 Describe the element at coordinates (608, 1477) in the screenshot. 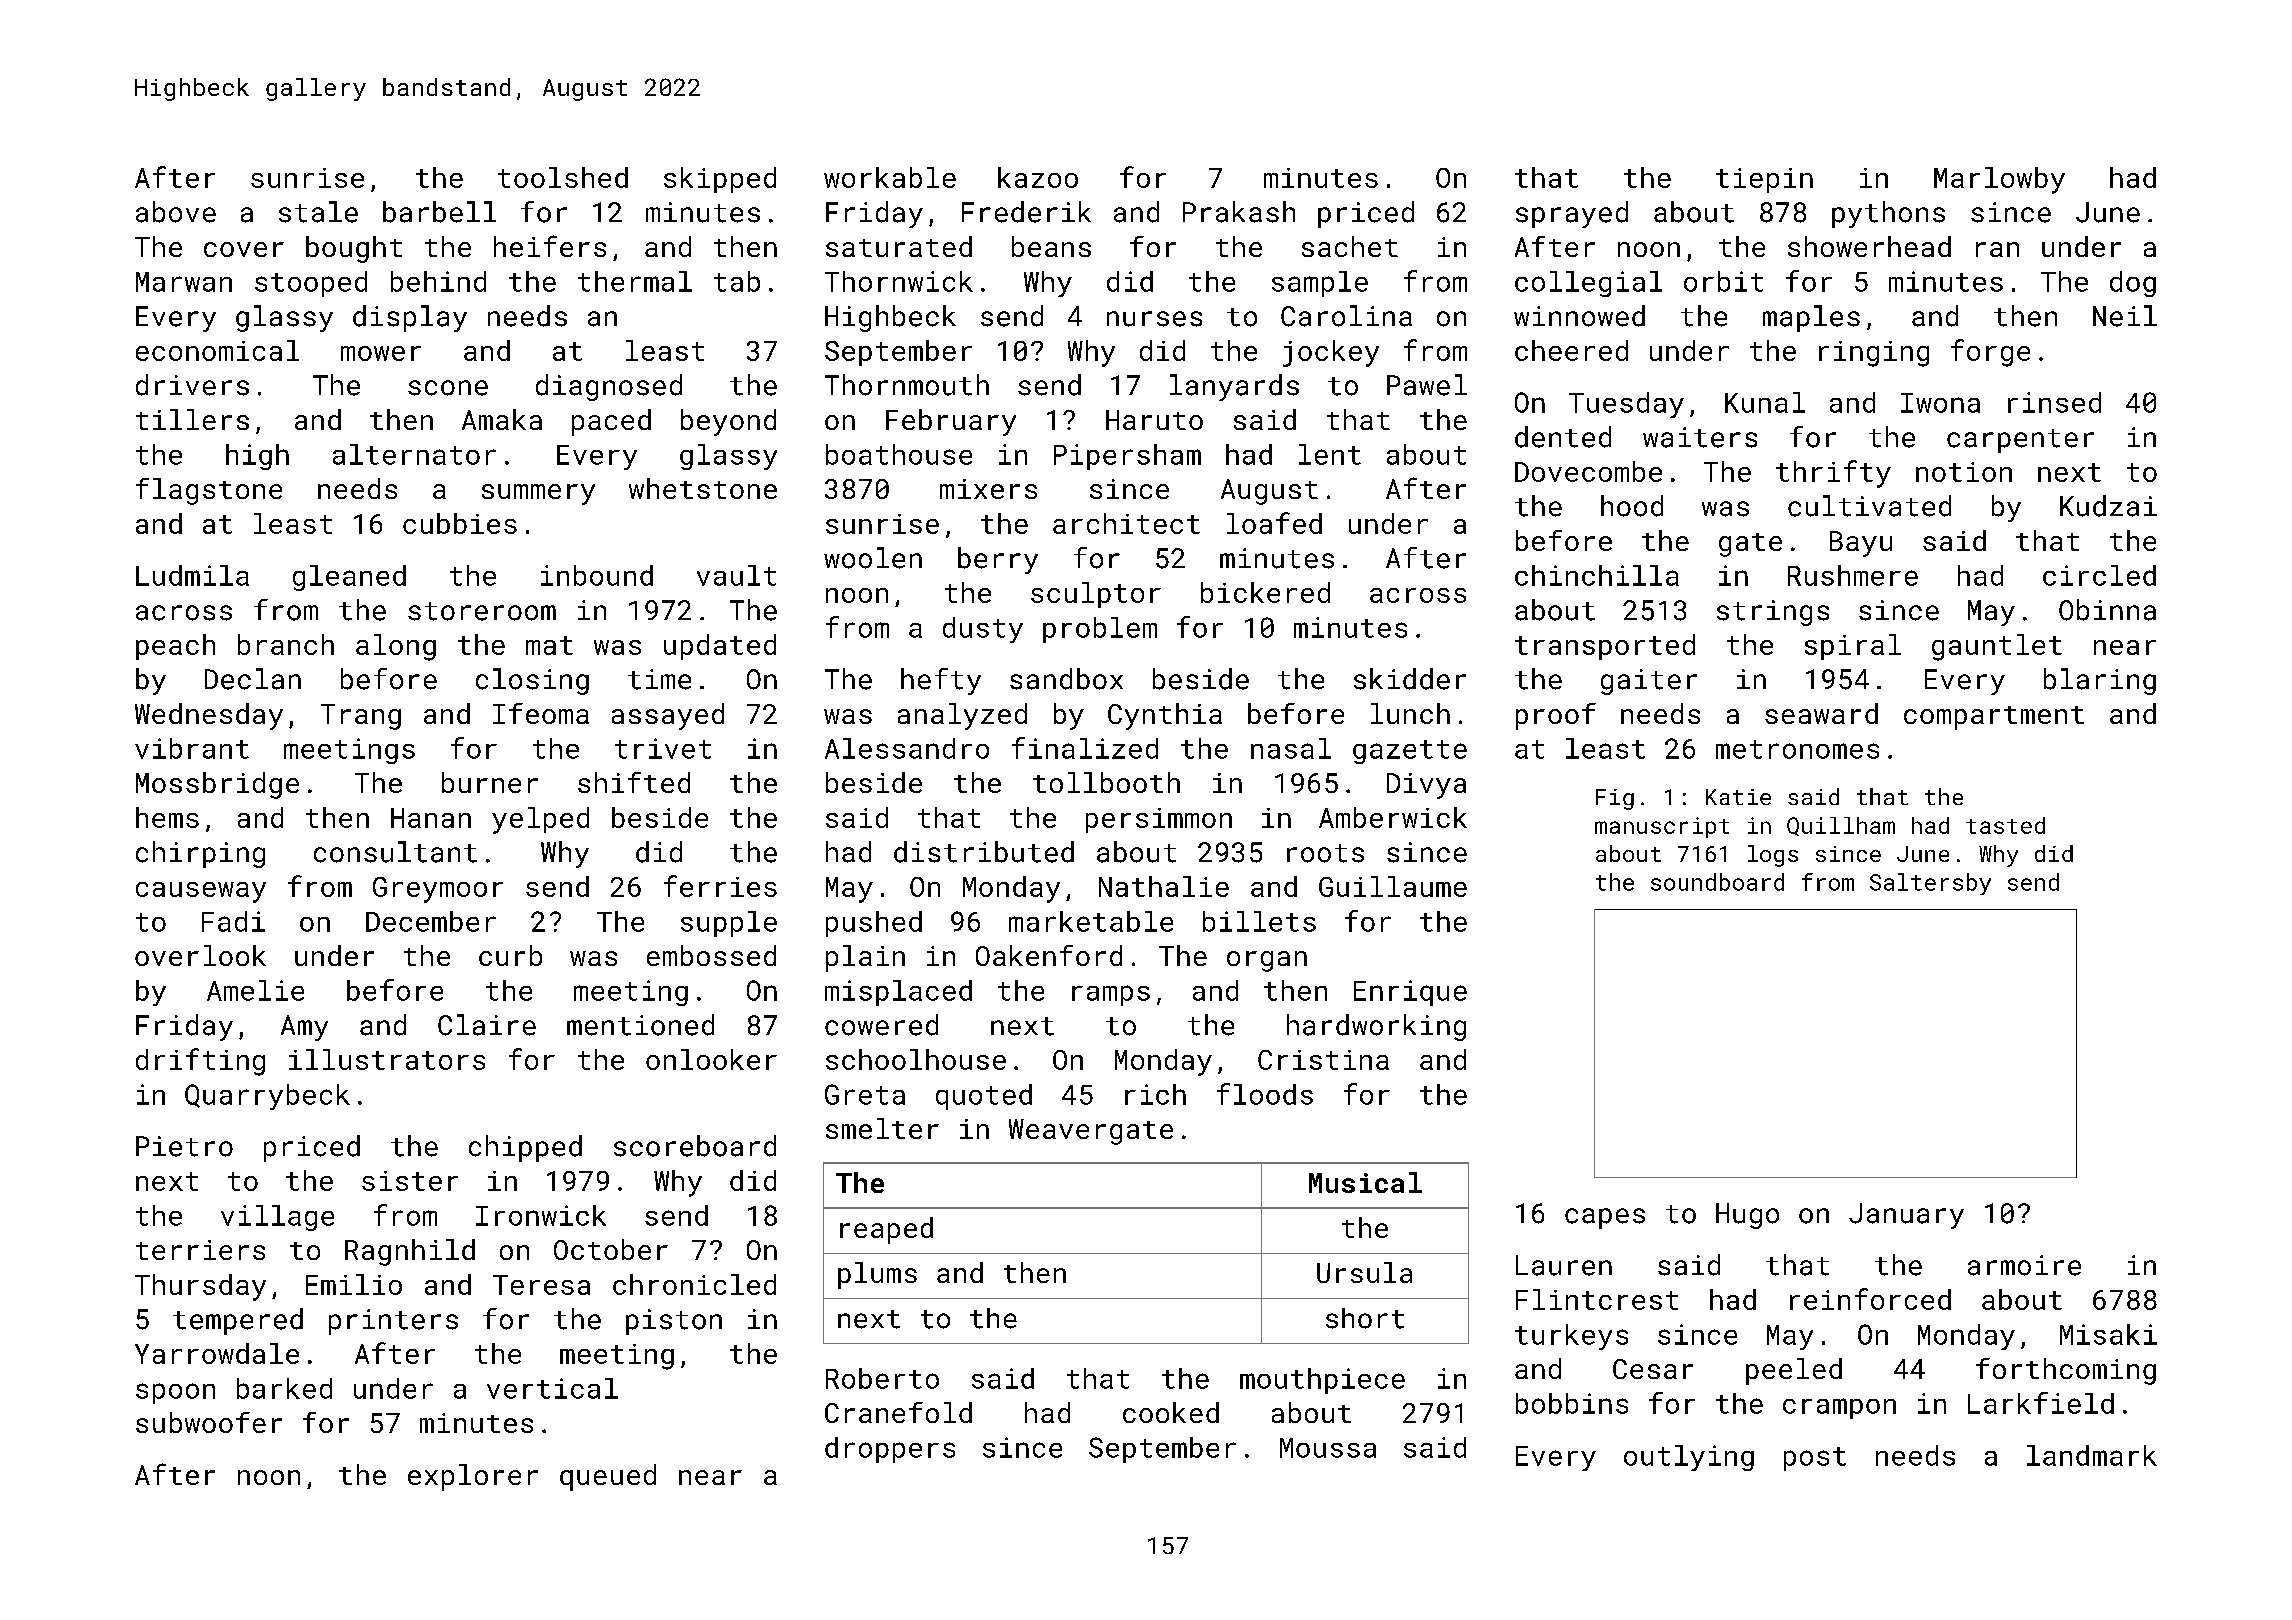

I see `queued` at that location.
